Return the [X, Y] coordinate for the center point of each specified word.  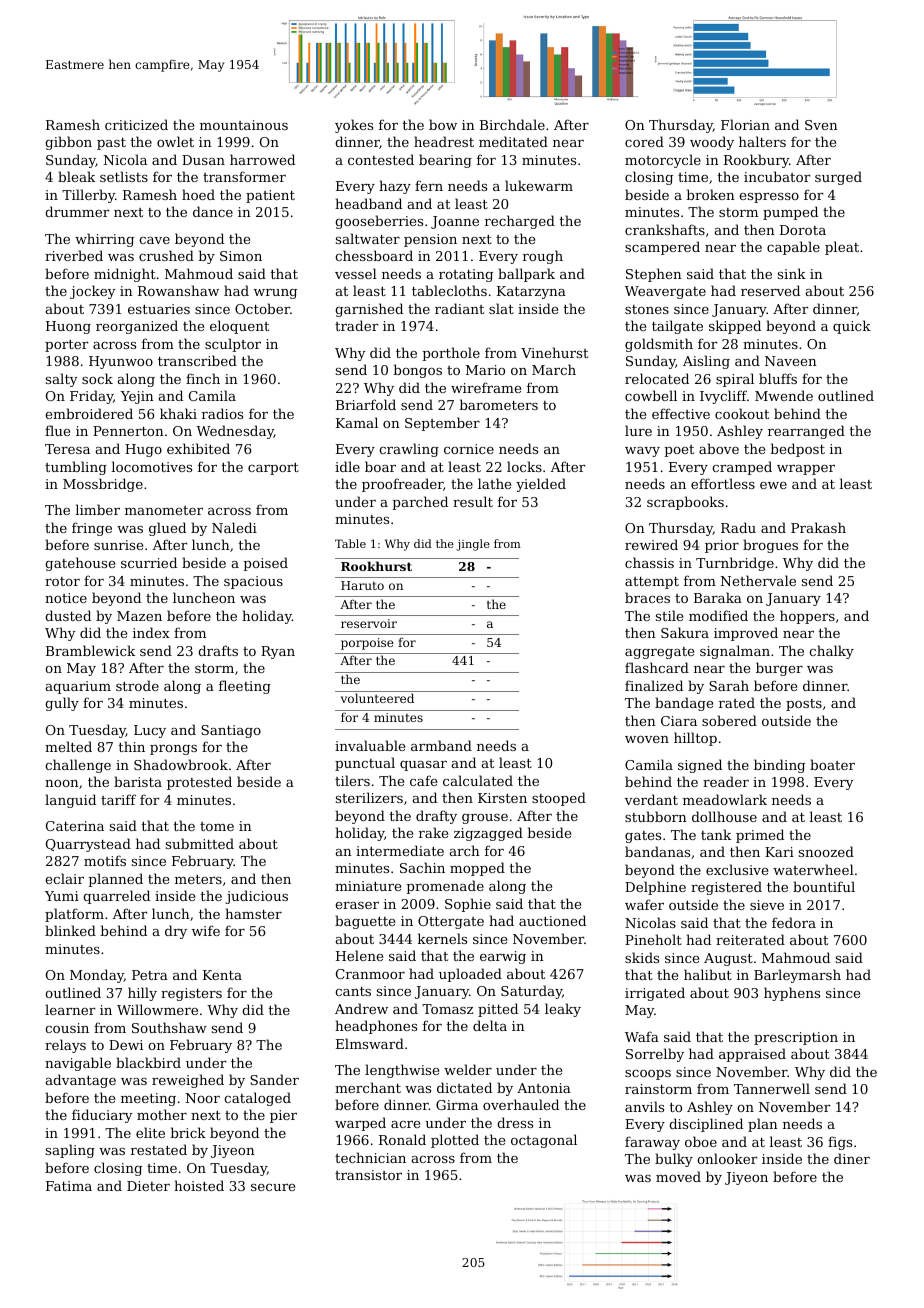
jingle [473, 545]
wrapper [806, 470]
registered [726, 888]
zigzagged [488, 834]
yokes [354, 126]
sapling [70, 1151]
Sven [821, 125]
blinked [70, 930]
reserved [770, 290]
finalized [654, 685]
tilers [352, 780]
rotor [62, 581]
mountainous [244, 125]
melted [68, 746]
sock [97, 378]
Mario [485, 370]
